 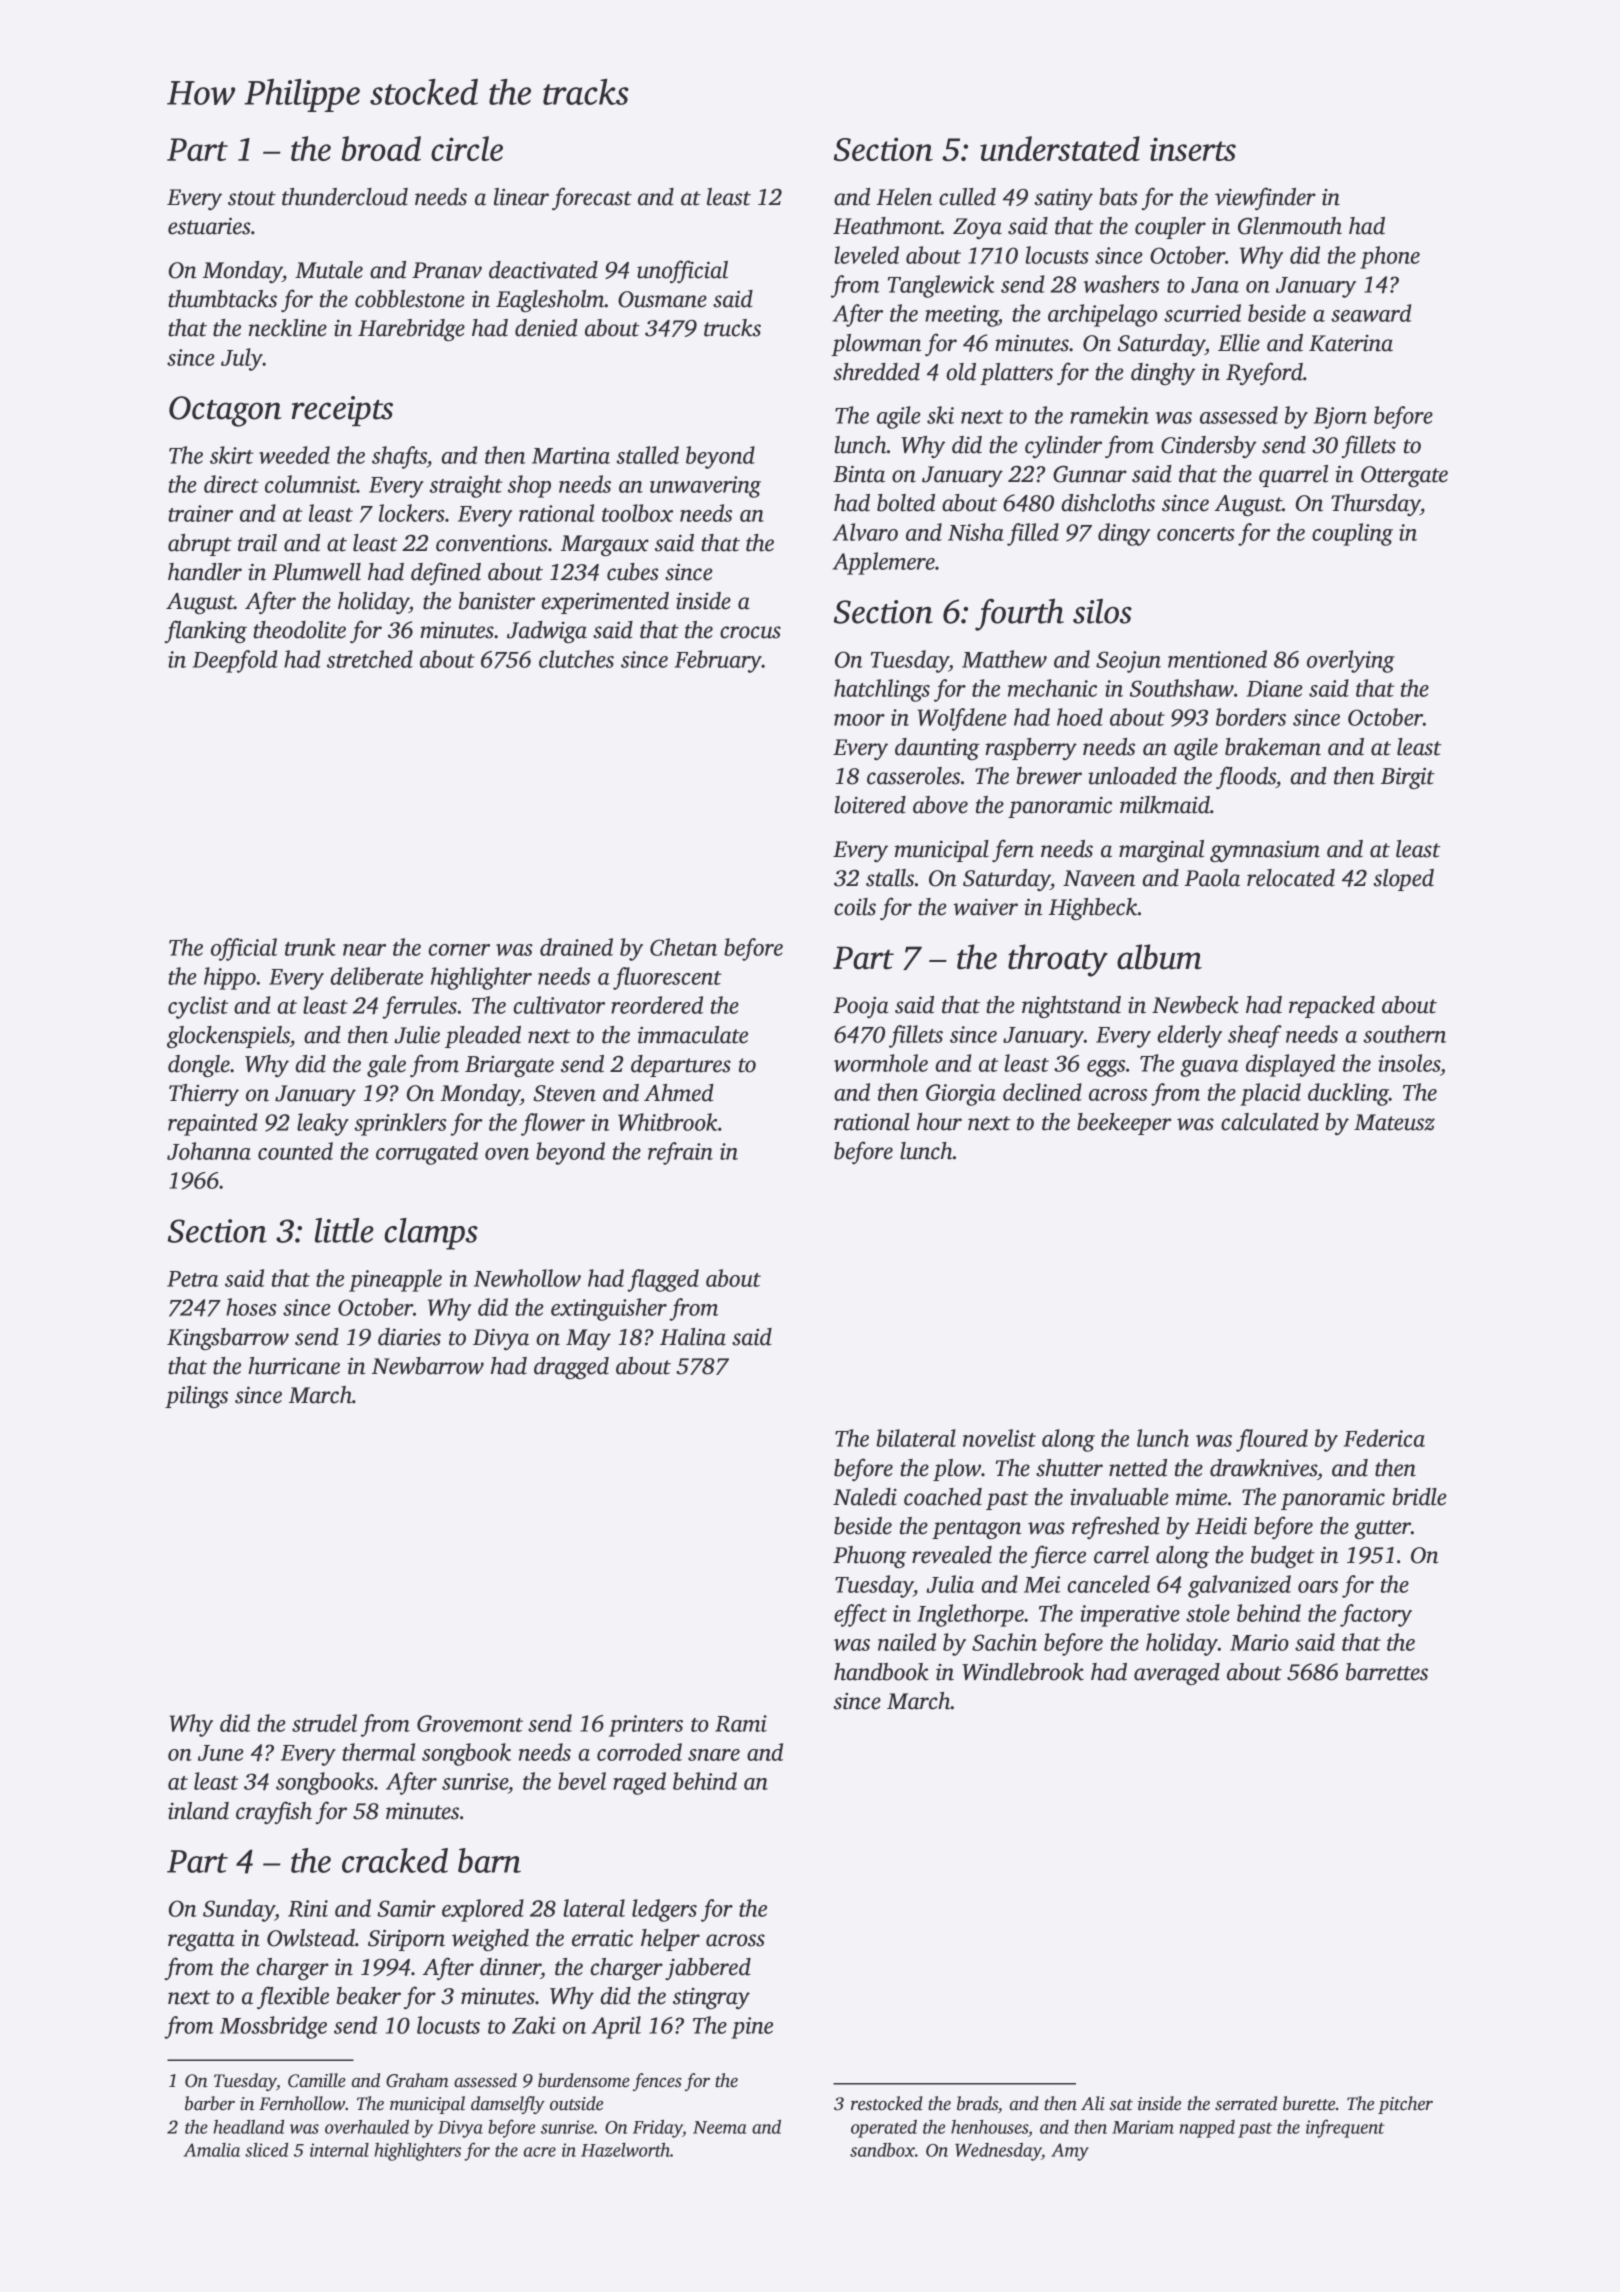 What do you see at coordinates (1255, 1036) in the image?
I see `sheaf` at bounding box center [1255, 1036].
